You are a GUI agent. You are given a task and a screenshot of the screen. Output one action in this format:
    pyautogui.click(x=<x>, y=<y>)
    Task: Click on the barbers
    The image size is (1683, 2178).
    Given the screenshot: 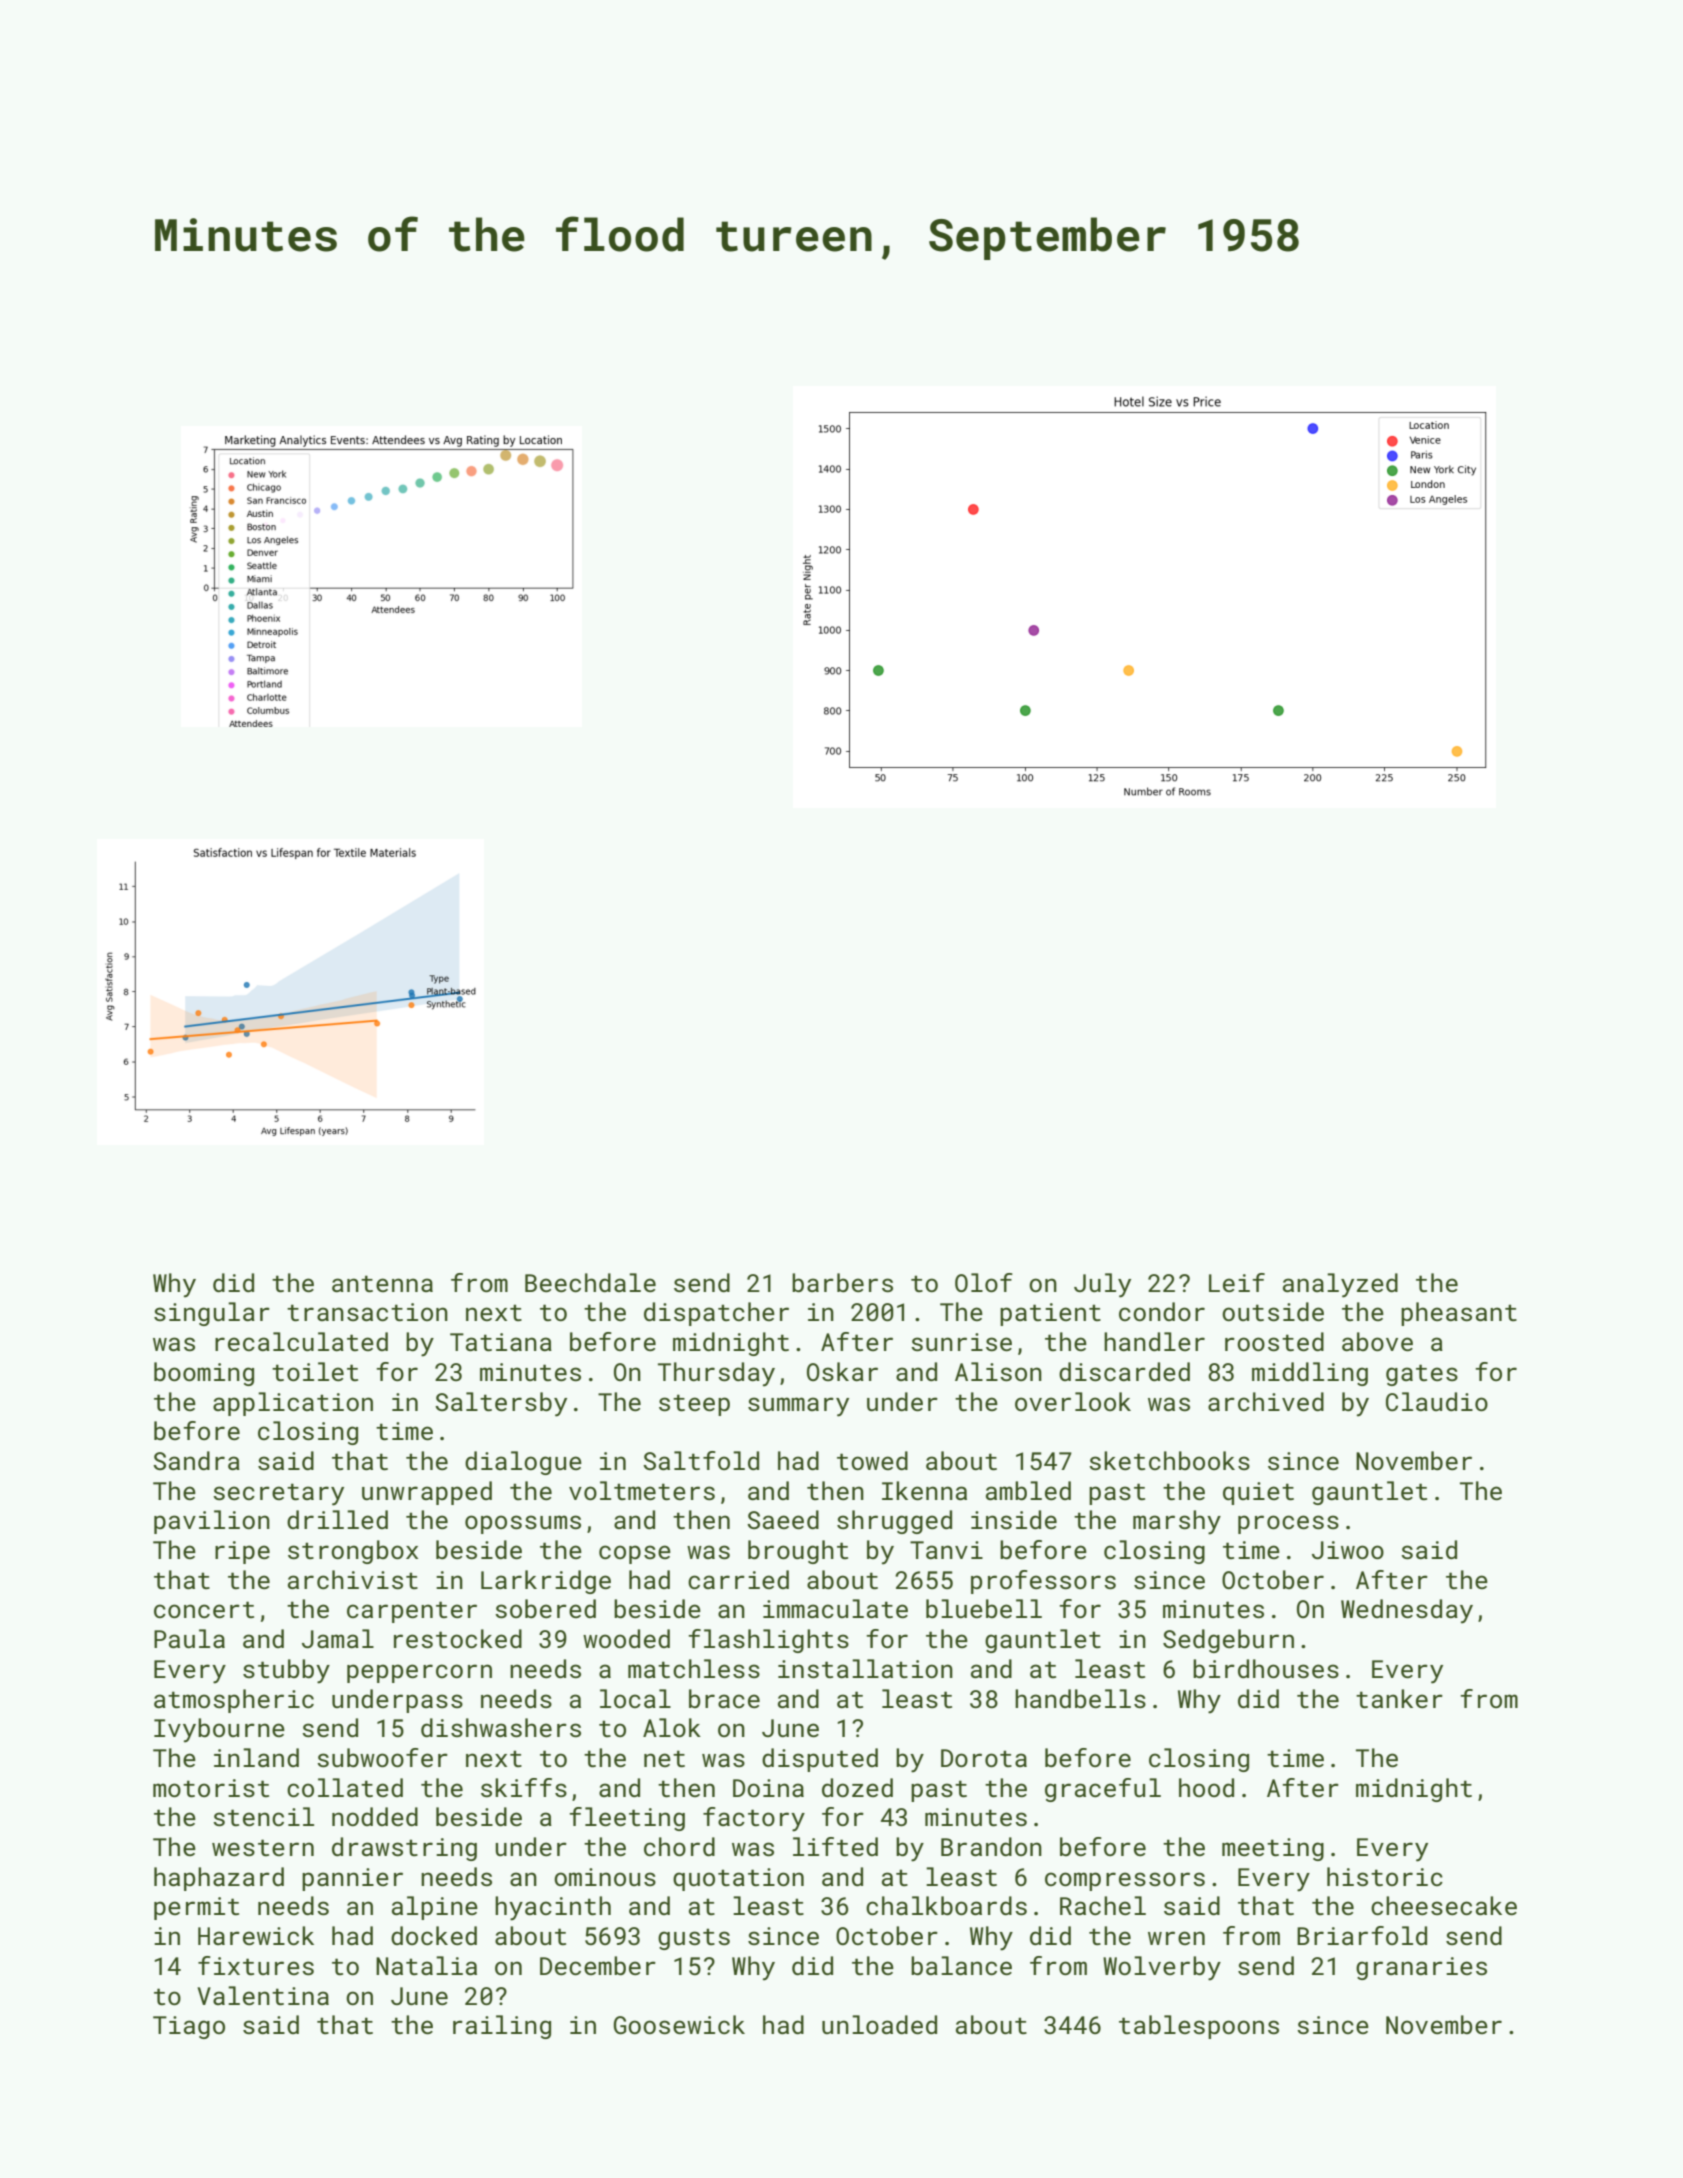 What is the action you would take?
    pyautogui.click(x=842, y=1282)
